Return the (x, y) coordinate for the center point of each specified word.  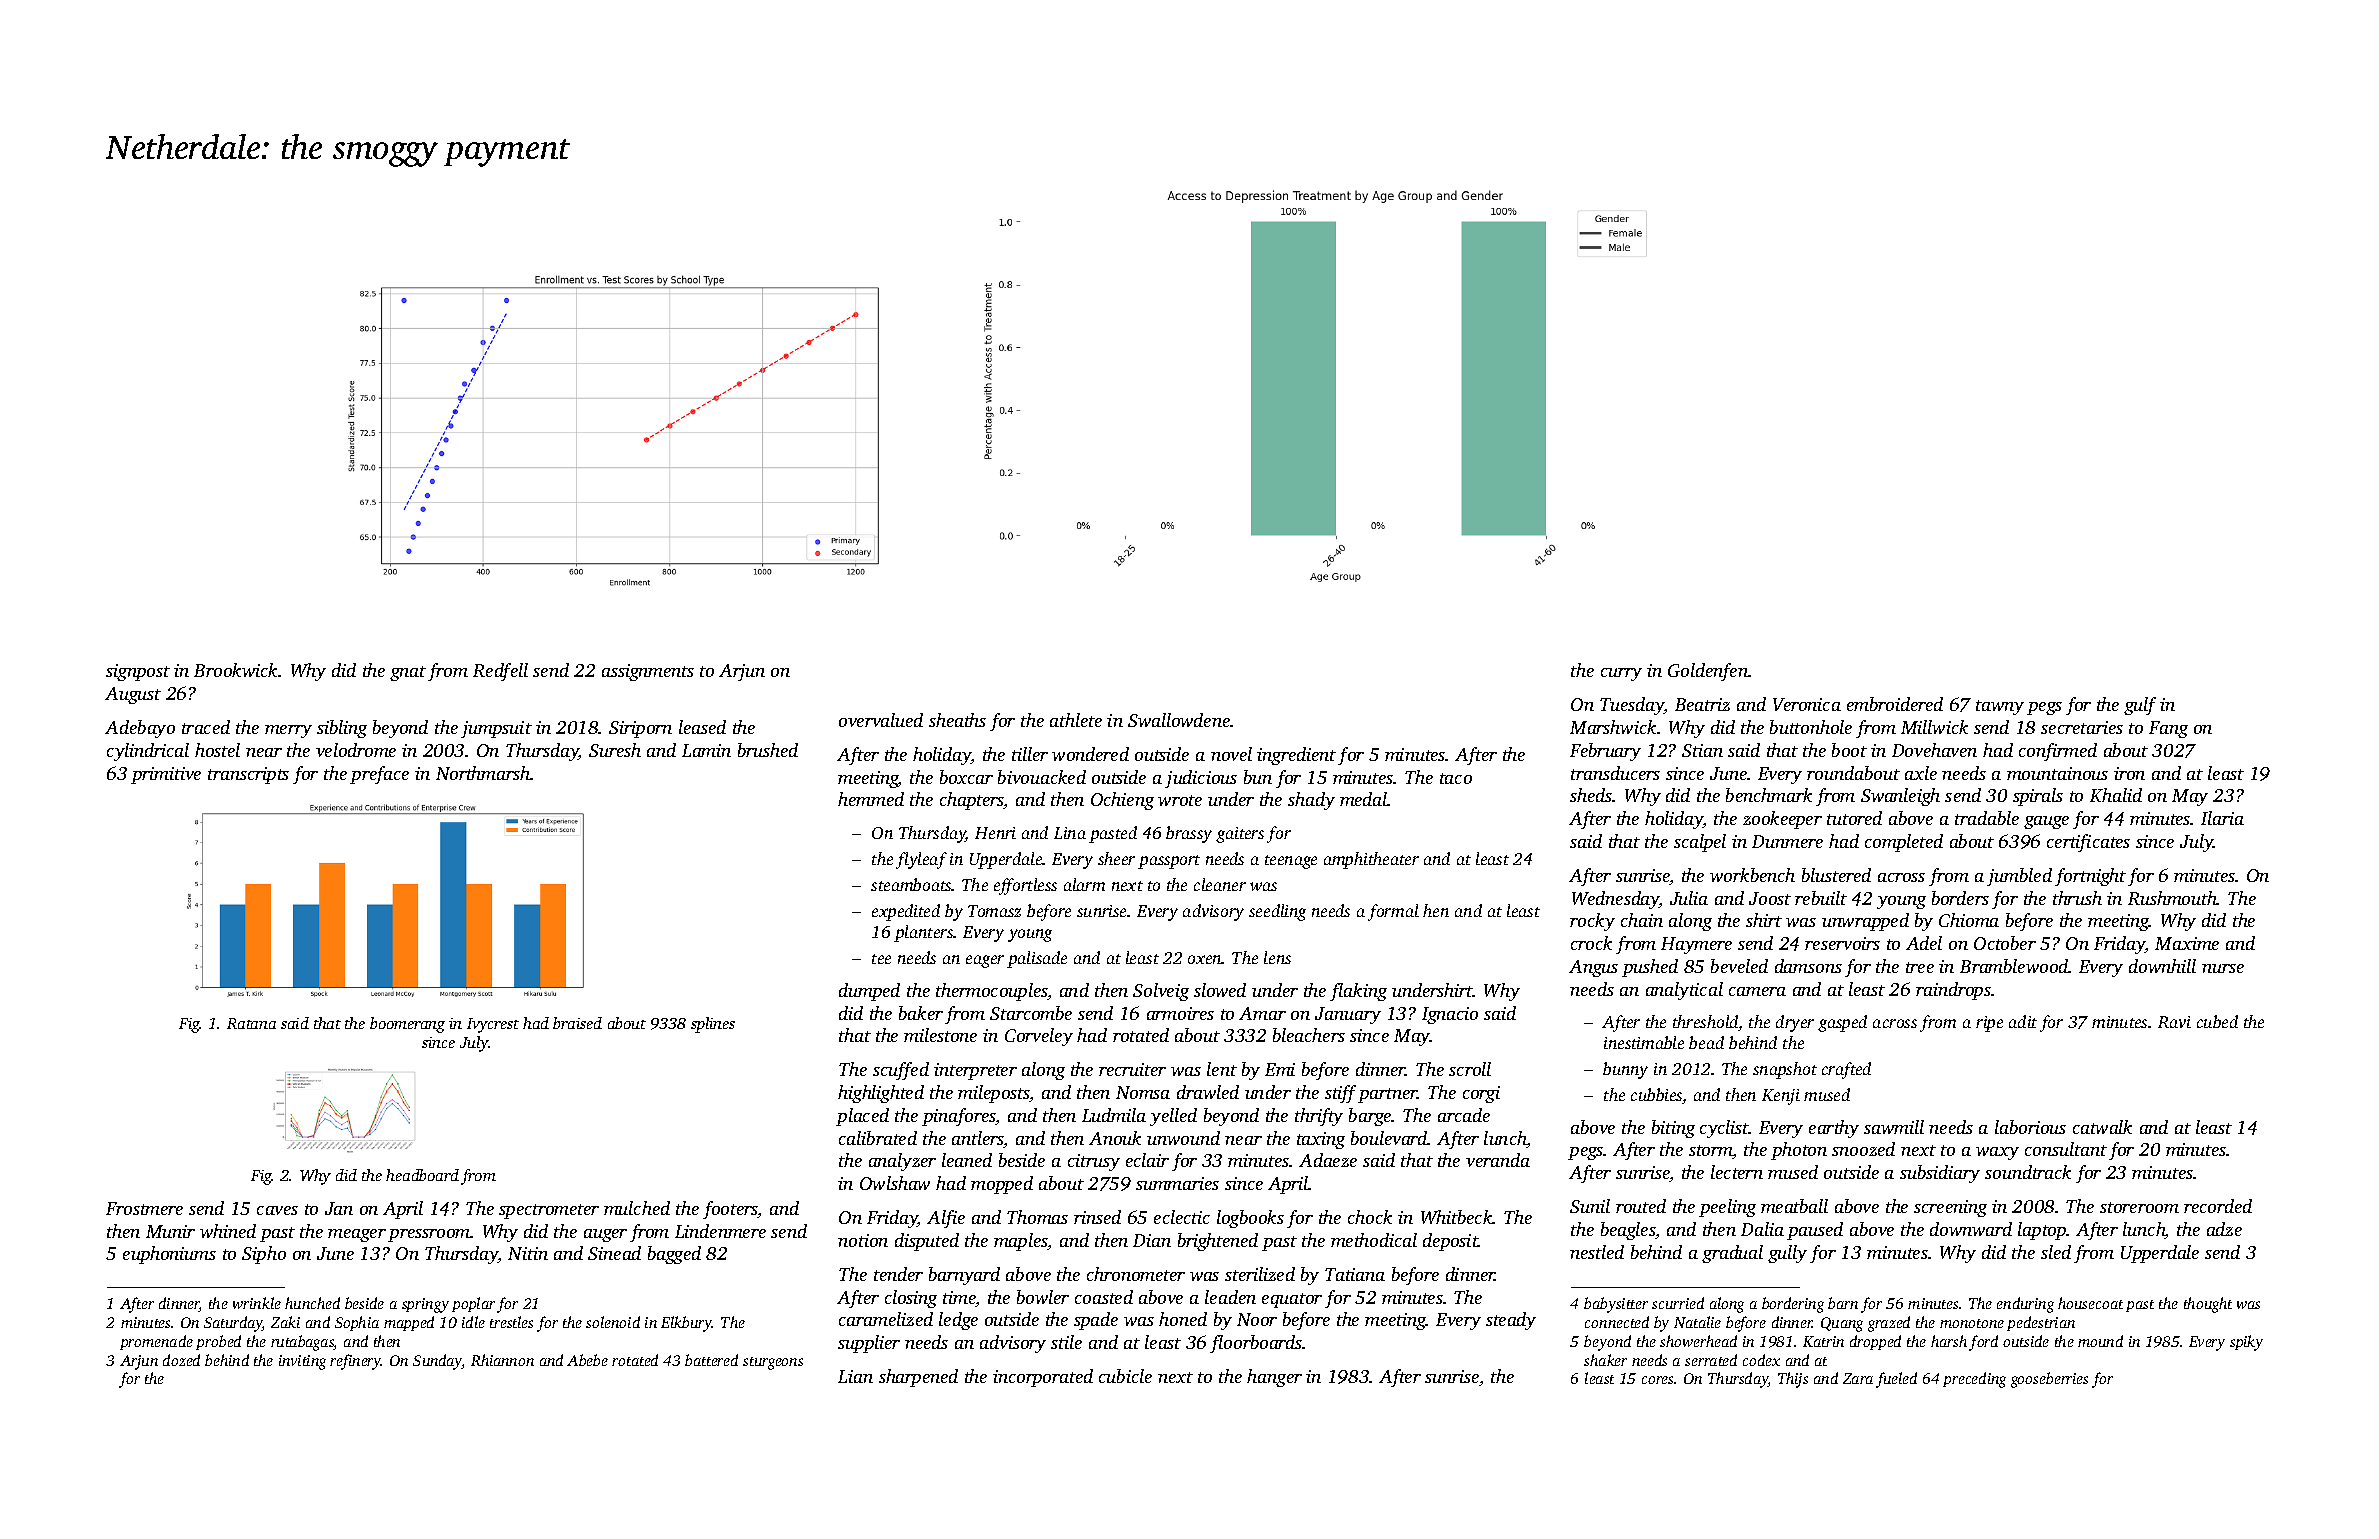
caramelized (886, 1319)
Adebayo (140, 729)
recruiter (1132, 1069)
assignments (648, 672)
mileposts (994, 1094)
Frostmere (144, 1208)
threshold (1706, 1023)
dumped (869, 992)
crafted (1846, 1070)
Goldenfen (1708, 672)
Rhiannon (502, 1360)
